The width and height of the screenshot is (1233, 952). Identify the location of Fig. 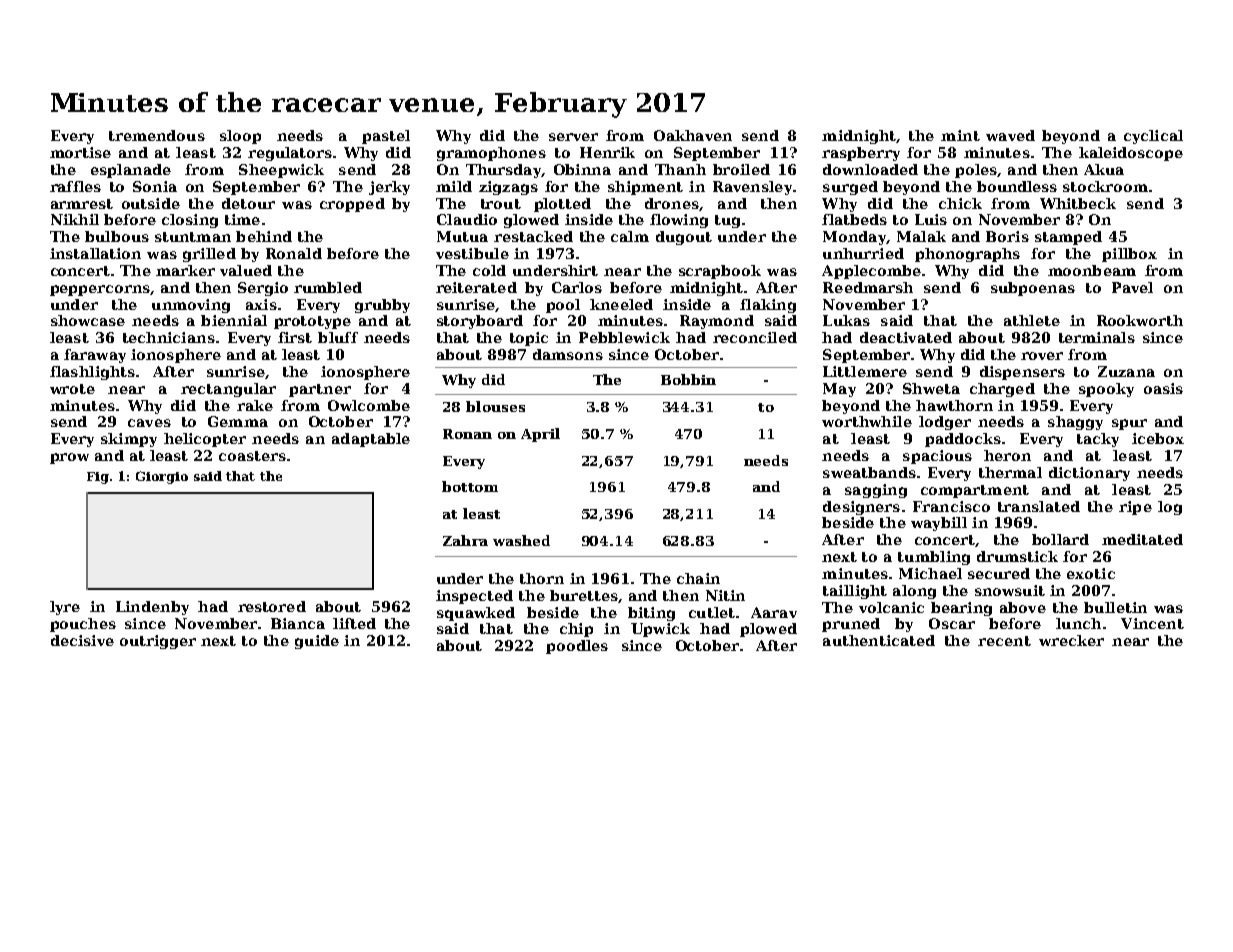
(98, 478).
